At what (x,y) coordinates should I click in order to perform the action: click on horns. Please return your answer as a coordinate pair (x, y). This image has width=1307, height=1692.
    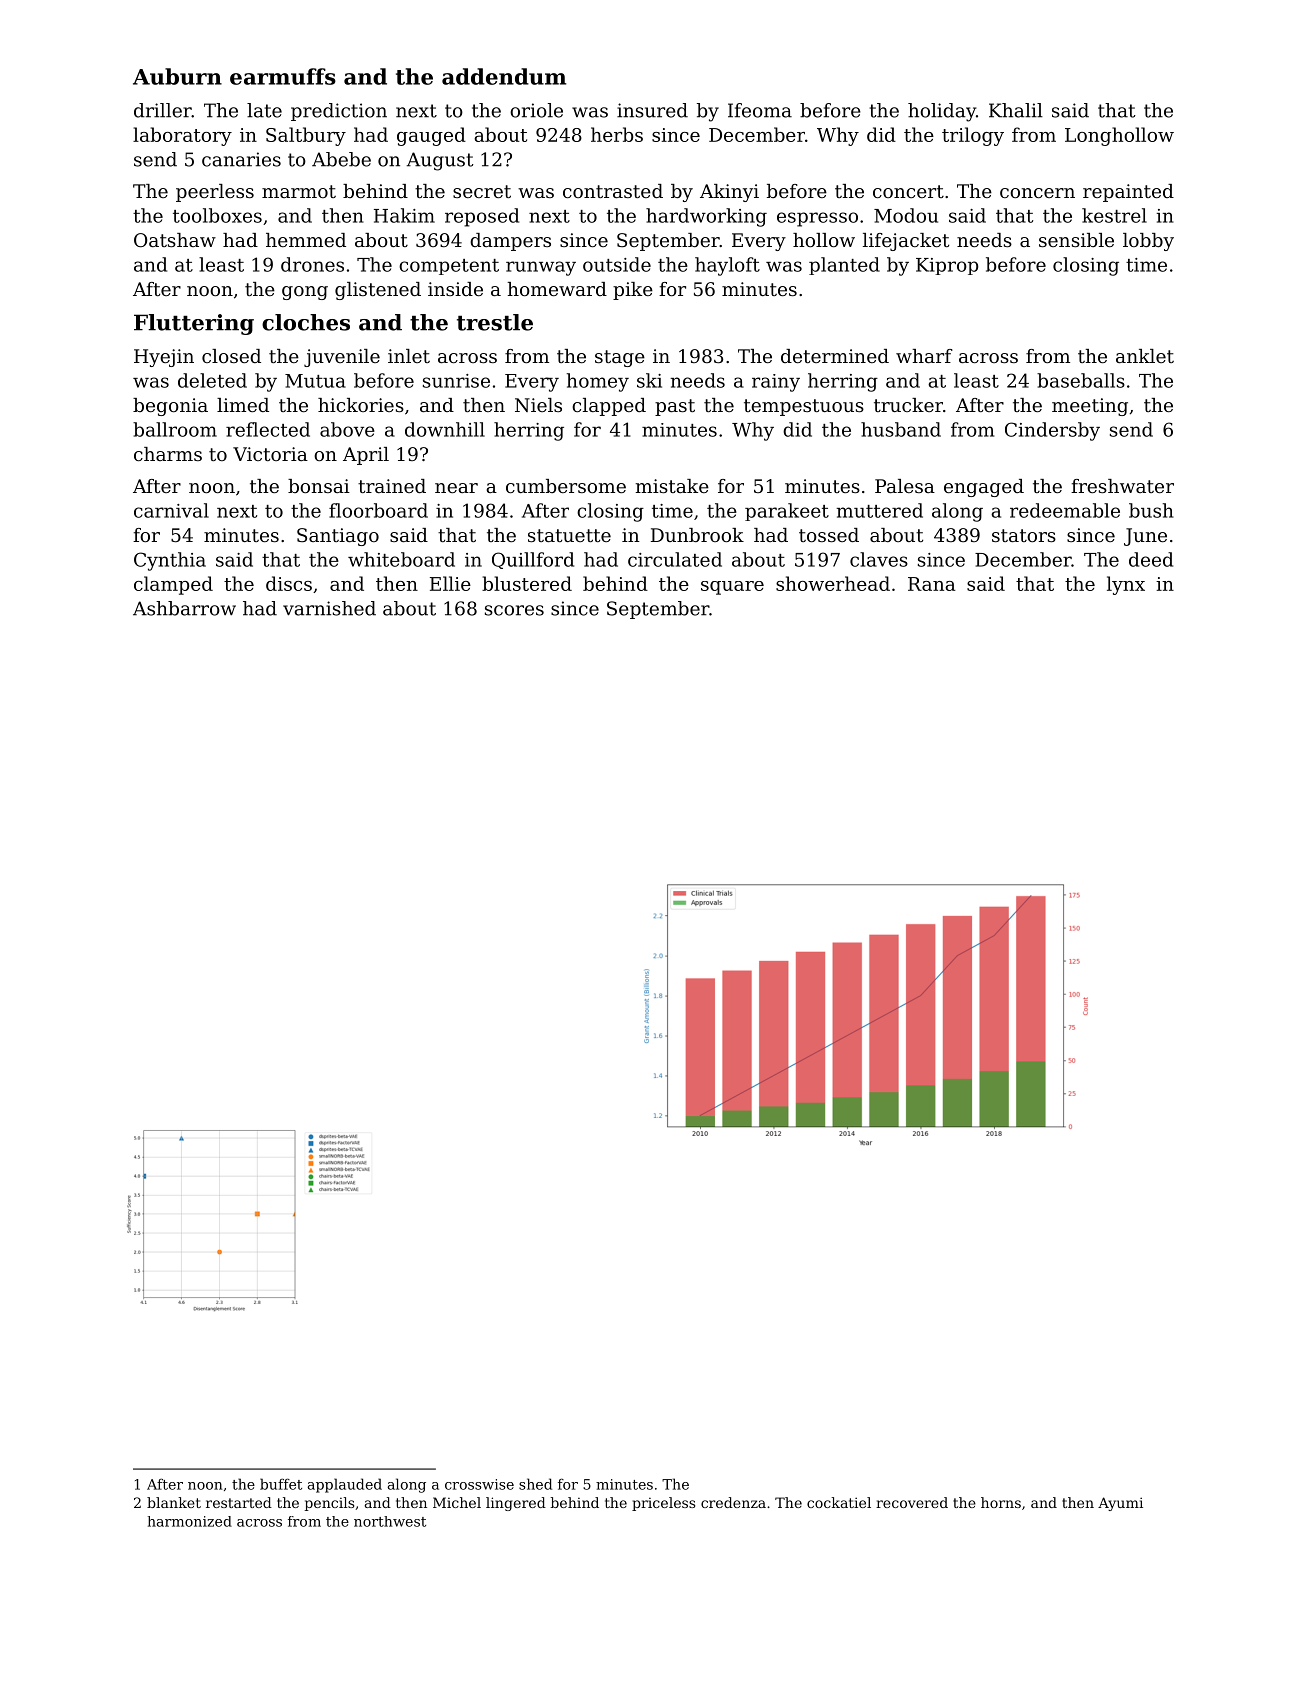
    Looking at the image, I should click on (1001, 1502).
